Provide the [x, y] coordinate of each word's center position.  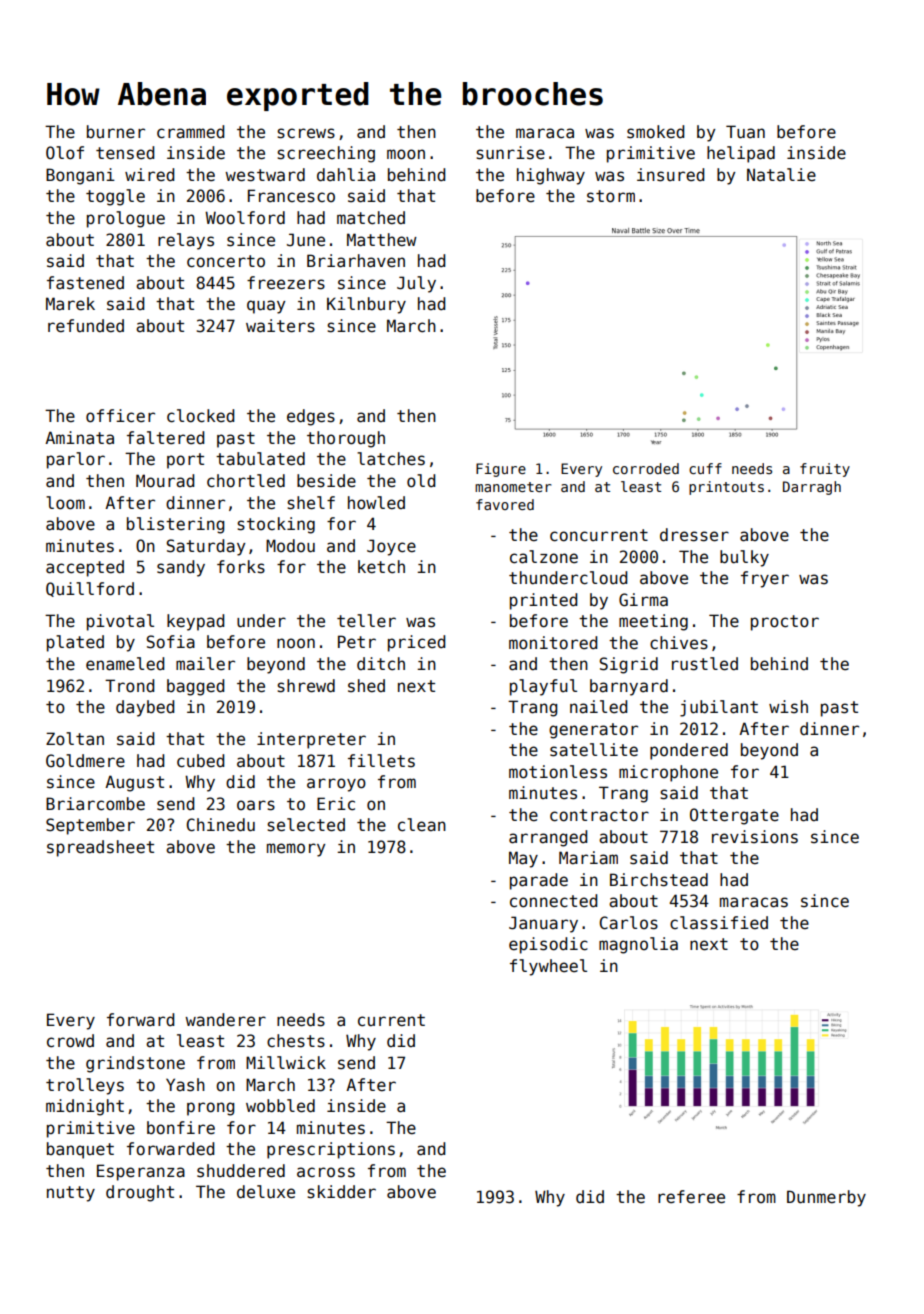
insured [670, 175]
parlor [76, 460]
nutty [71, 1194]
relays [186, 241]
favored [505, 504]
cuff [705, 468]
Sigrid [628, 665]
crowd [70, 1041]
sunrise [510, 153]
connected [553, 901]
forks [241, 567]
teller [366, 621]
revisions [755, 837]
